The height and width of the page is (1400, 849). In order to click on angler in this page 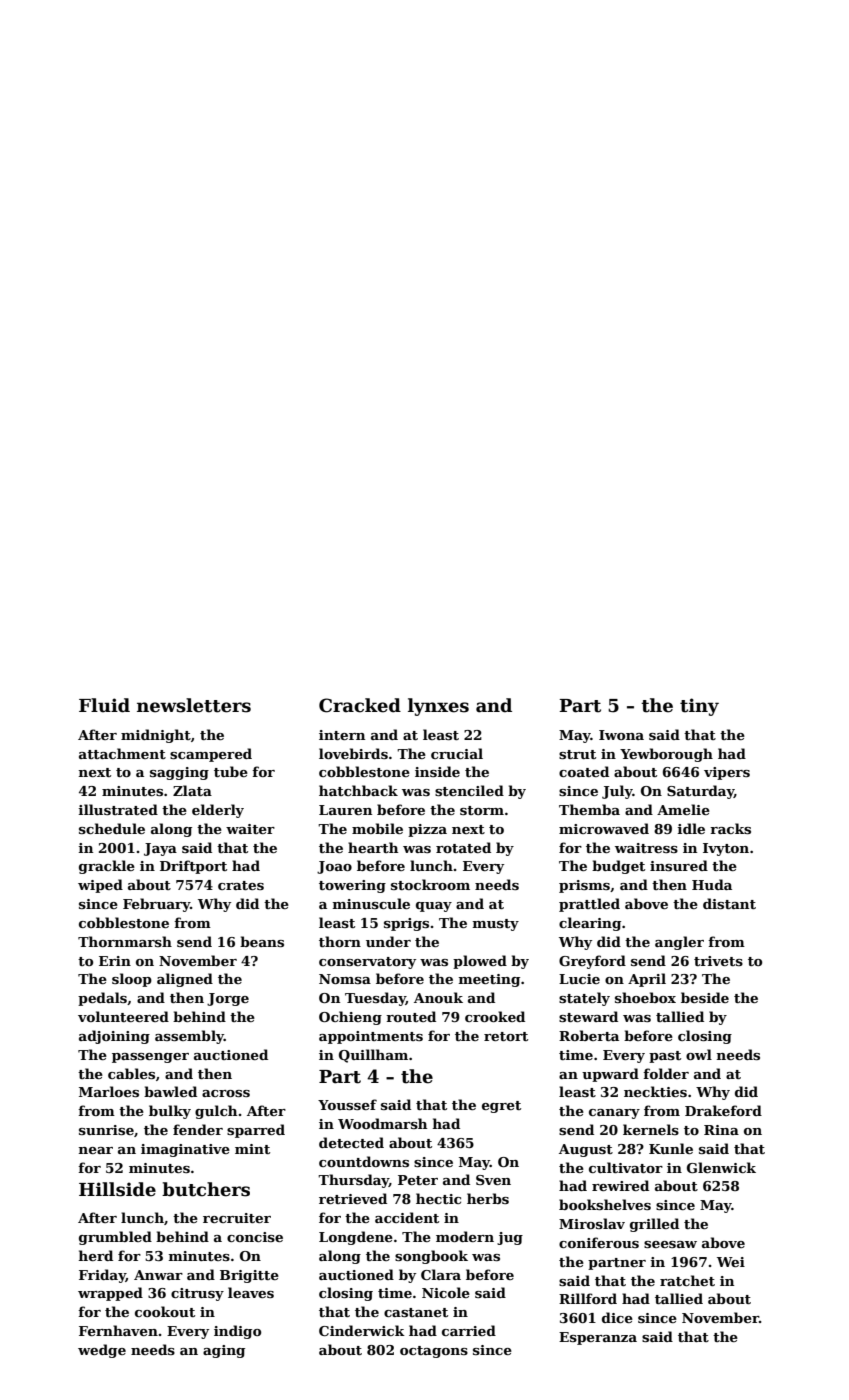, I will do `click(679, 943)`.
